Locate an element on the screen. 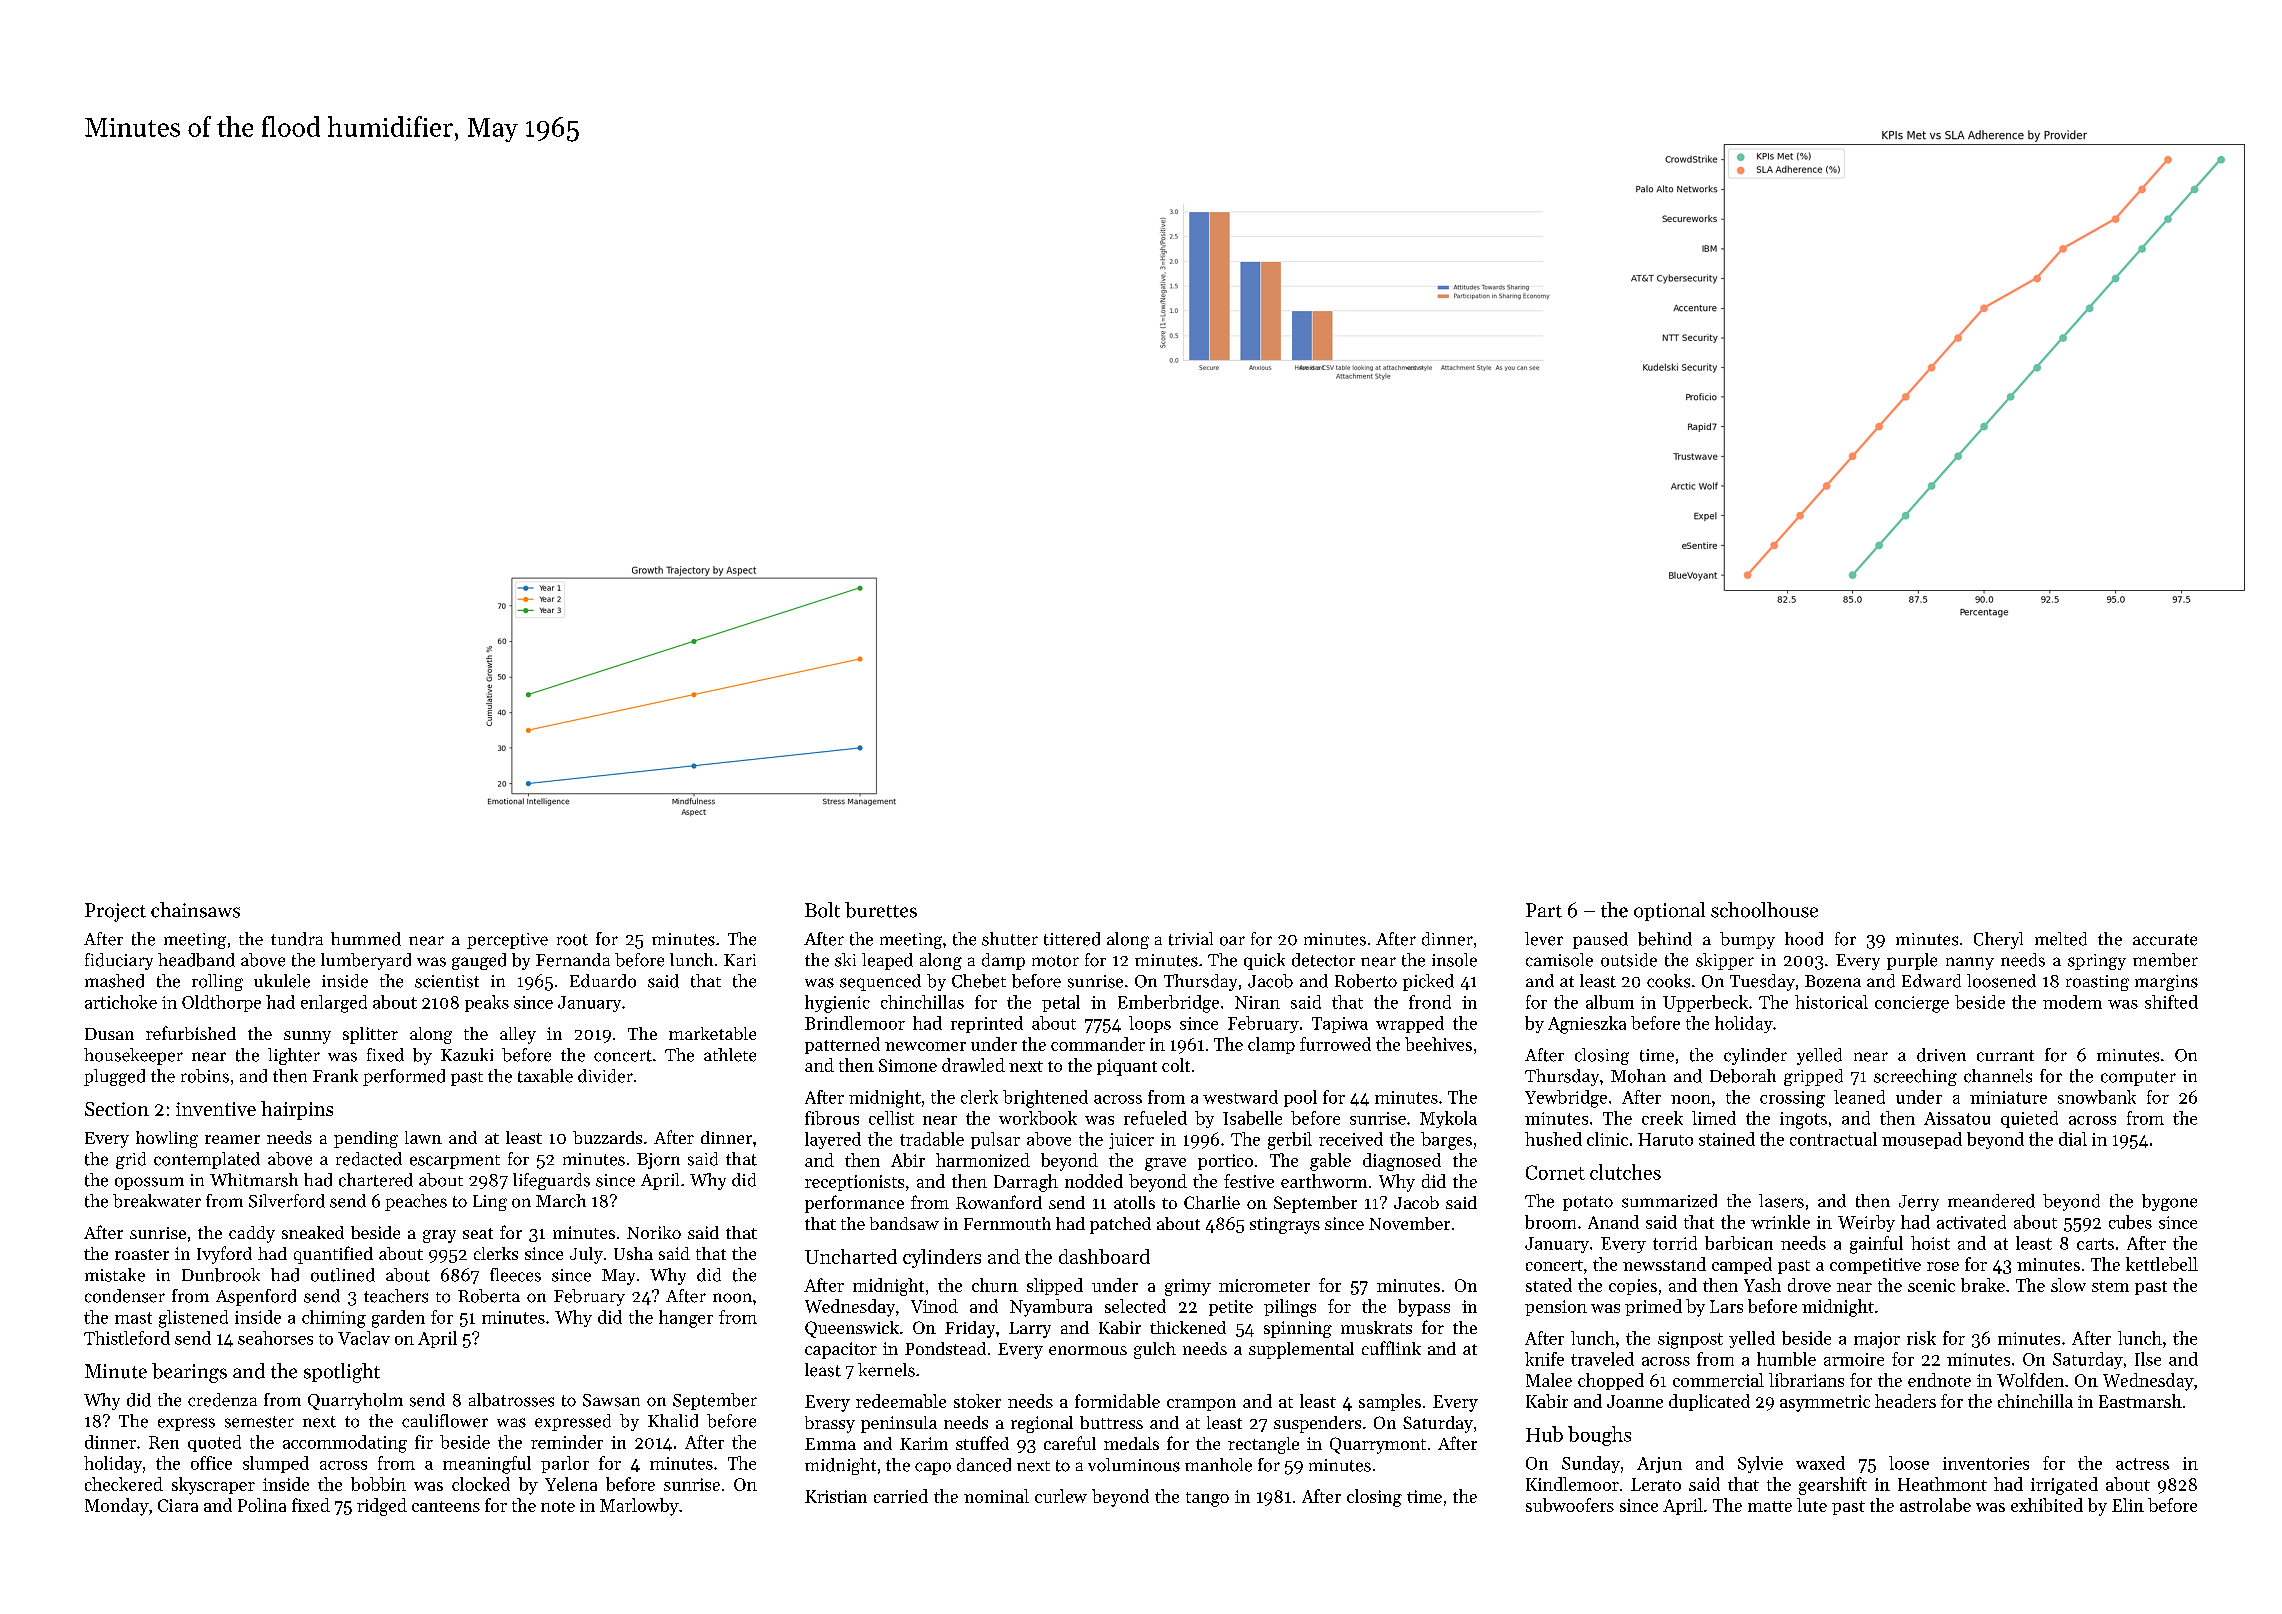  bypass is located at coordinates (1424, 1308).
